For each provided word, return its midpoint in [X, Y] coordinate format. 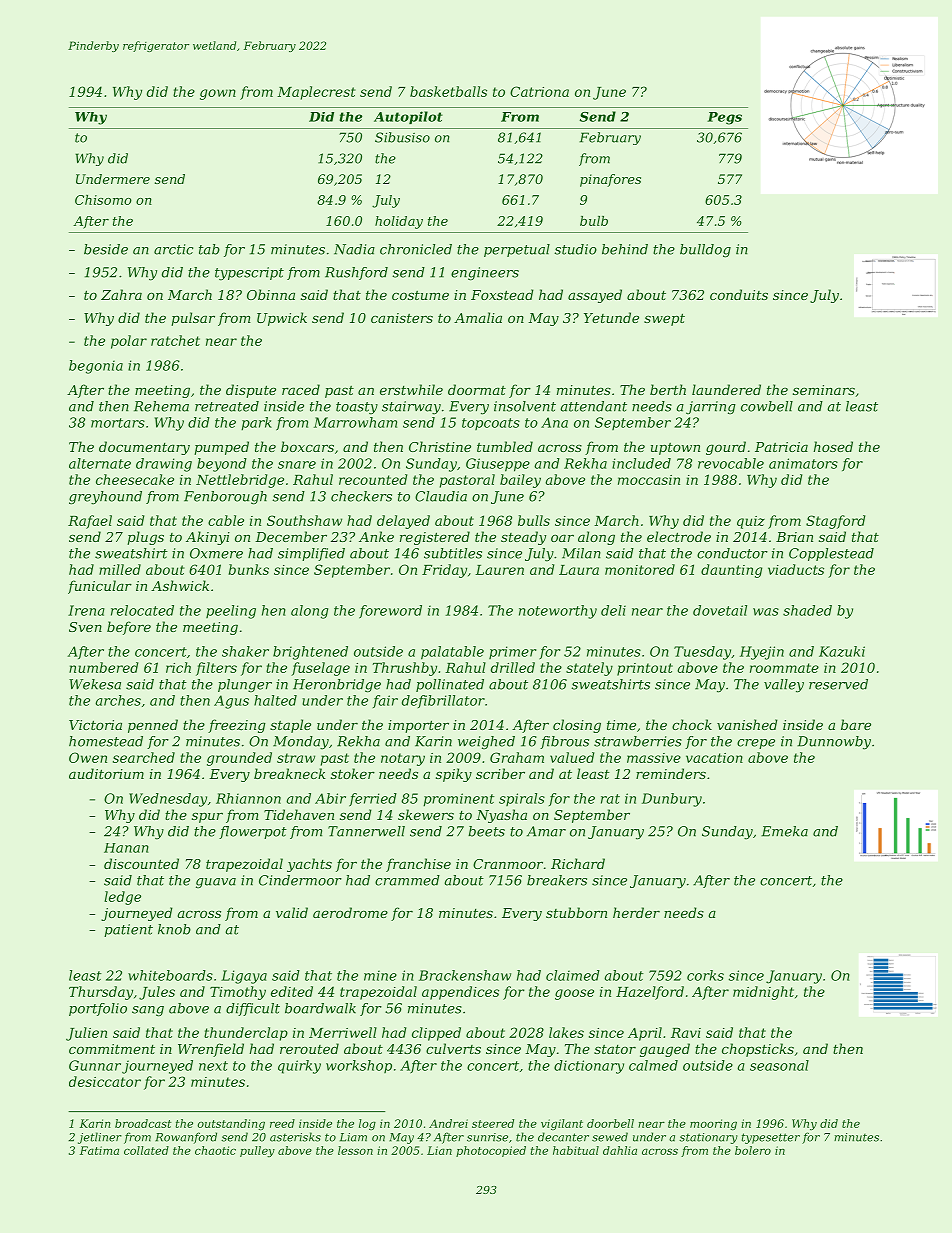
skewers [426, 814]
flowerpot [253, 832]
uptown [675, 449]
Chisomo [103, 200]
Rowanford [186, 1138]
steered [493, 1123]
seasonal [779, 1065]
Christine [440, 446]
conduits [739, 294]
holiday [399, 222]
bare [856, 724]
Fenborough [225, 497]
